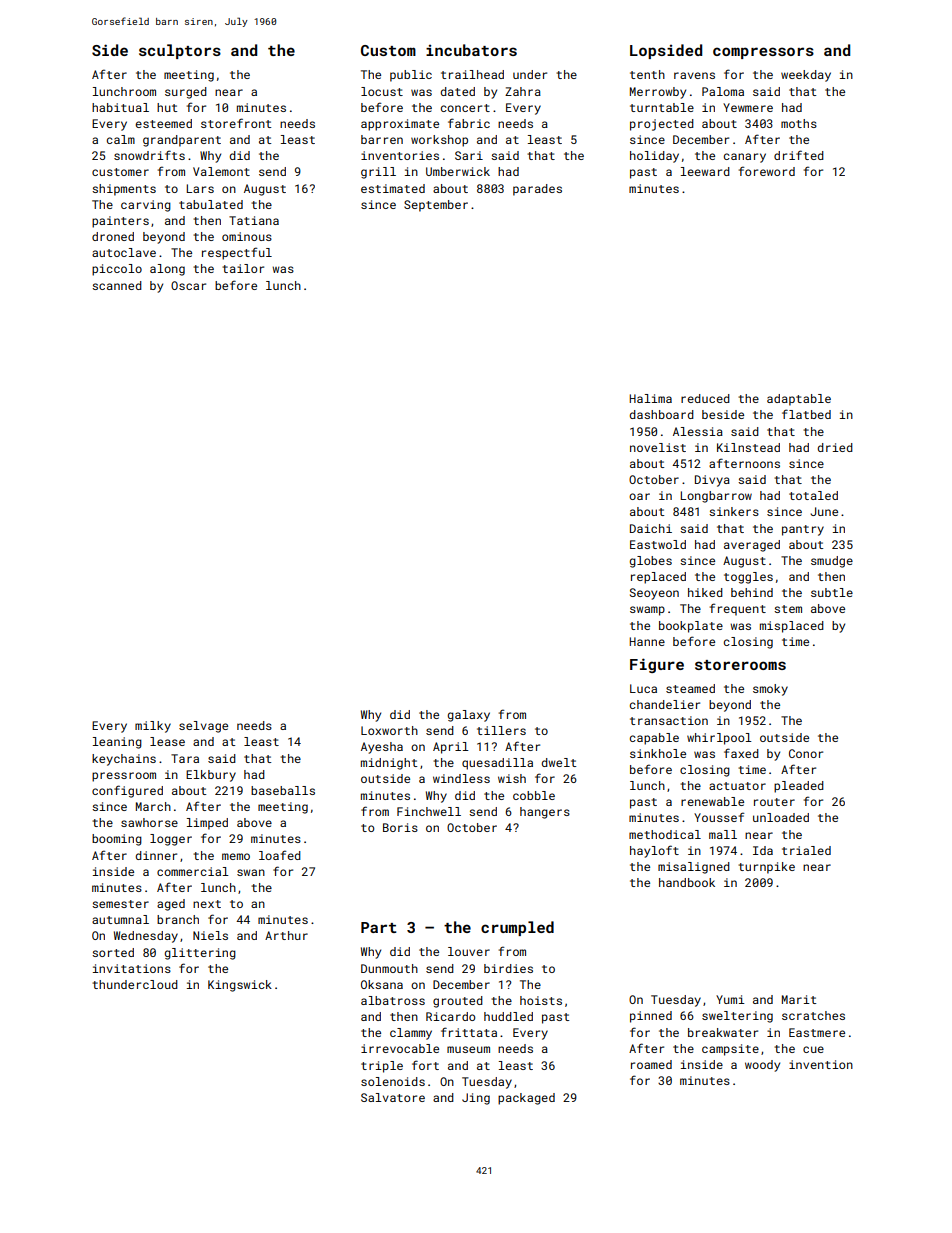 The height and width of the screenshot is (1233, 952). Describe the element at coordinates (117, 285) in the screenshot. I see `scanned` at that location.
